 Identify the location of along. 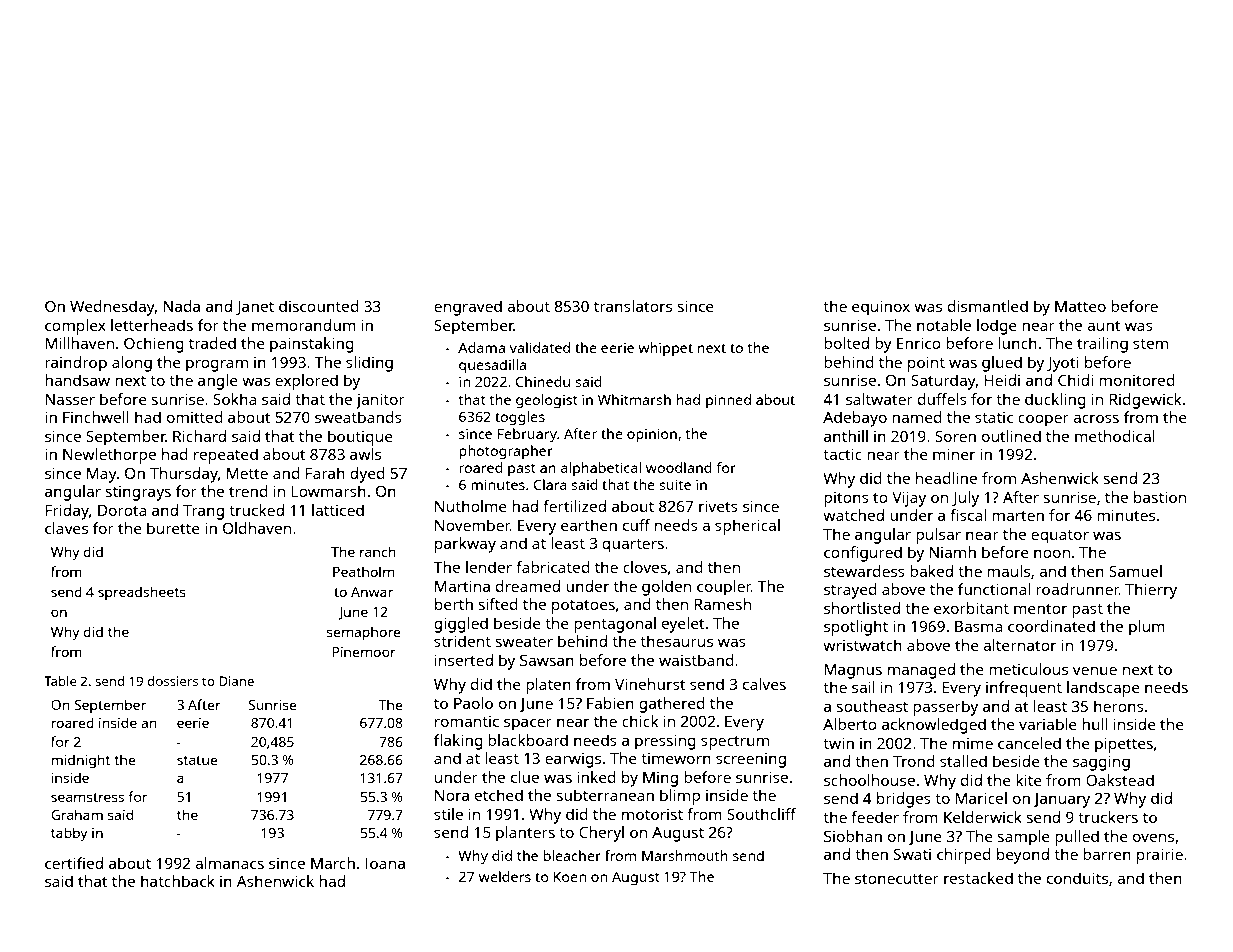
(132, 364).
